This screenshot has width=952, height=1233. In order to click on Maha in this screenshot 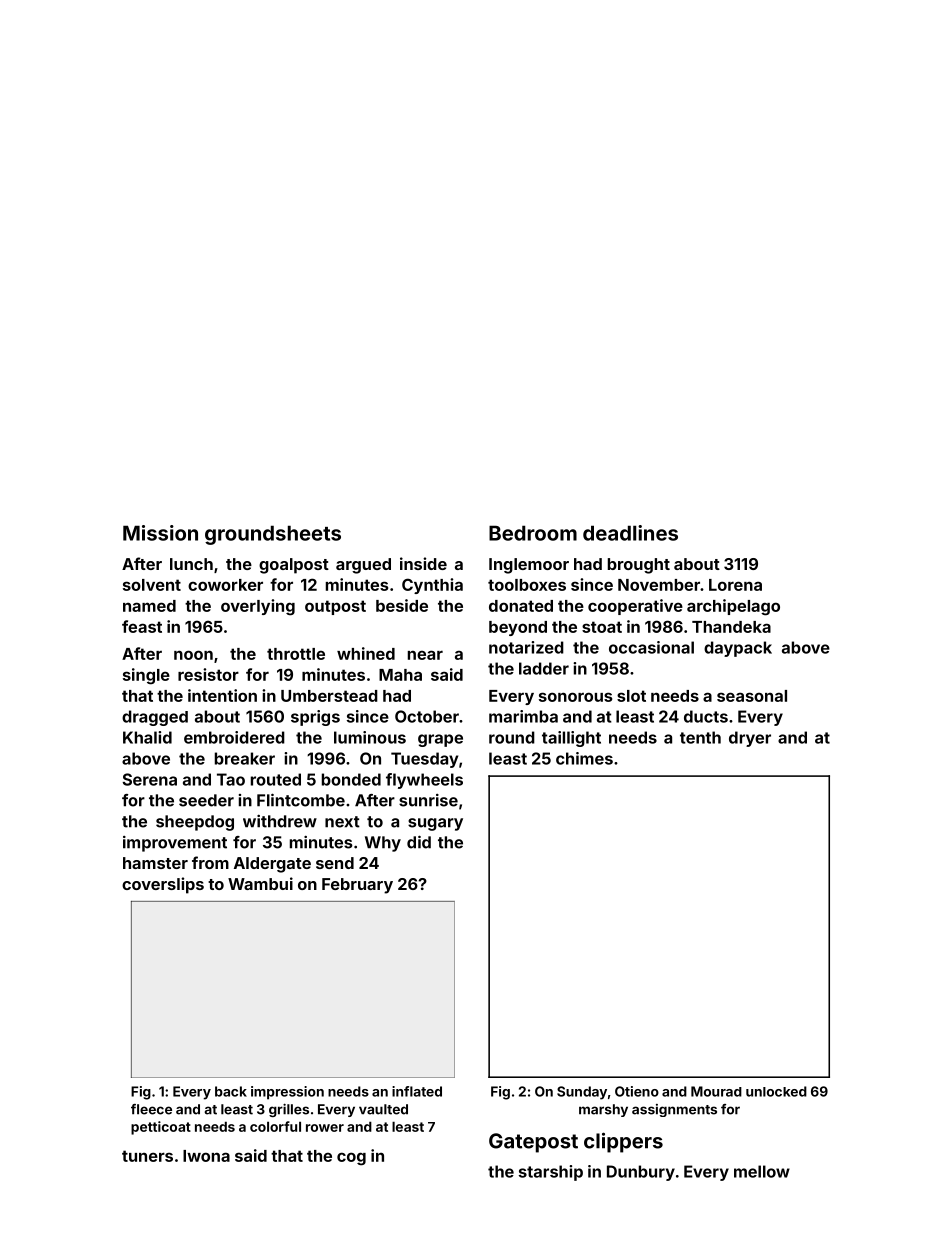, I will do `click(400, 675)`.
